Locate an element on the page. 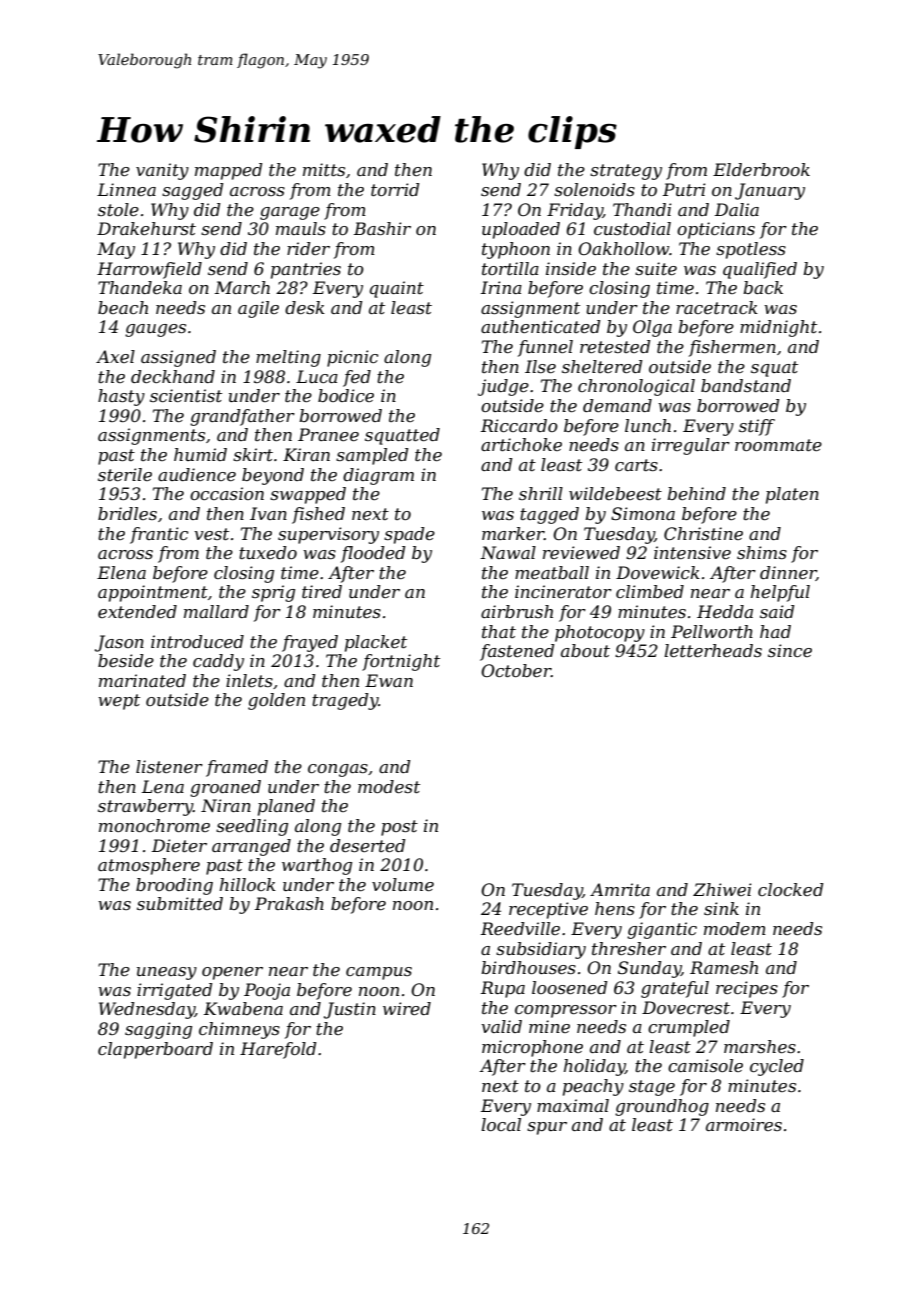 This image has height=1311, width=924. Reedville is located at coordinates (520, 928).
